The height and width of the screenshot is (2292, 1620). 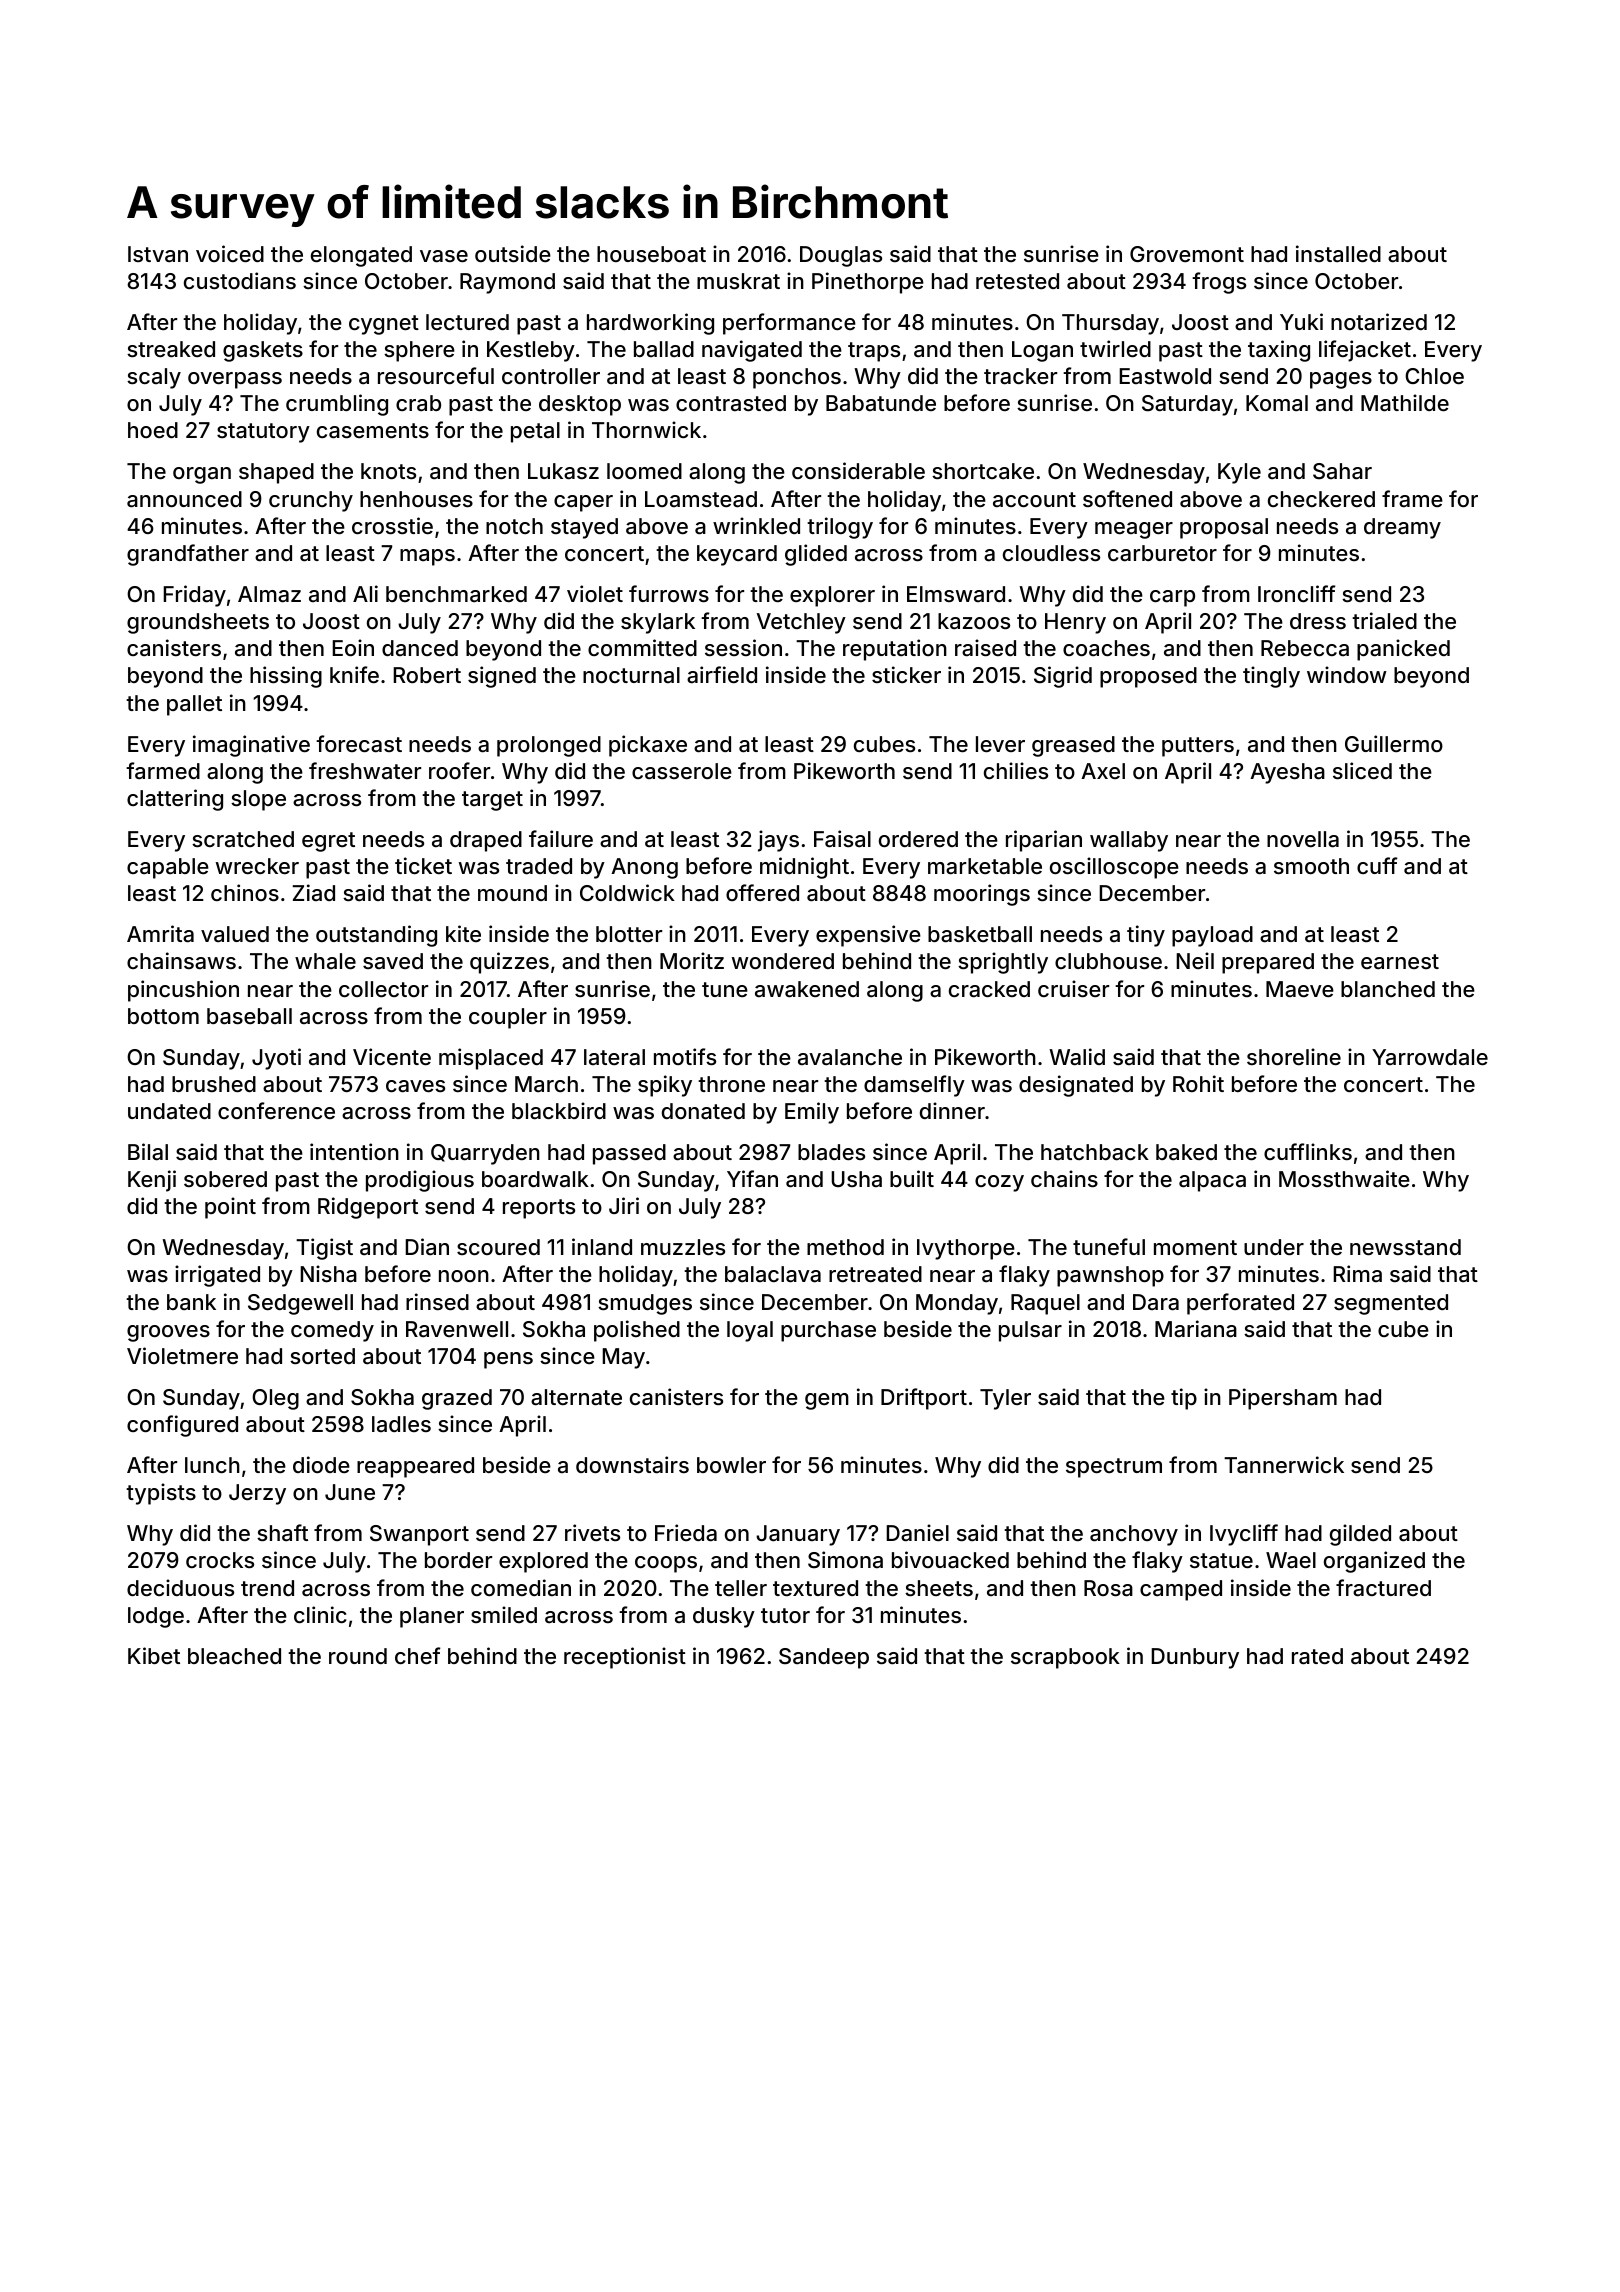 What do you see at coordinates (502, 677) in the screenshot?
I see `signed` at bounding box center [502, 677].
